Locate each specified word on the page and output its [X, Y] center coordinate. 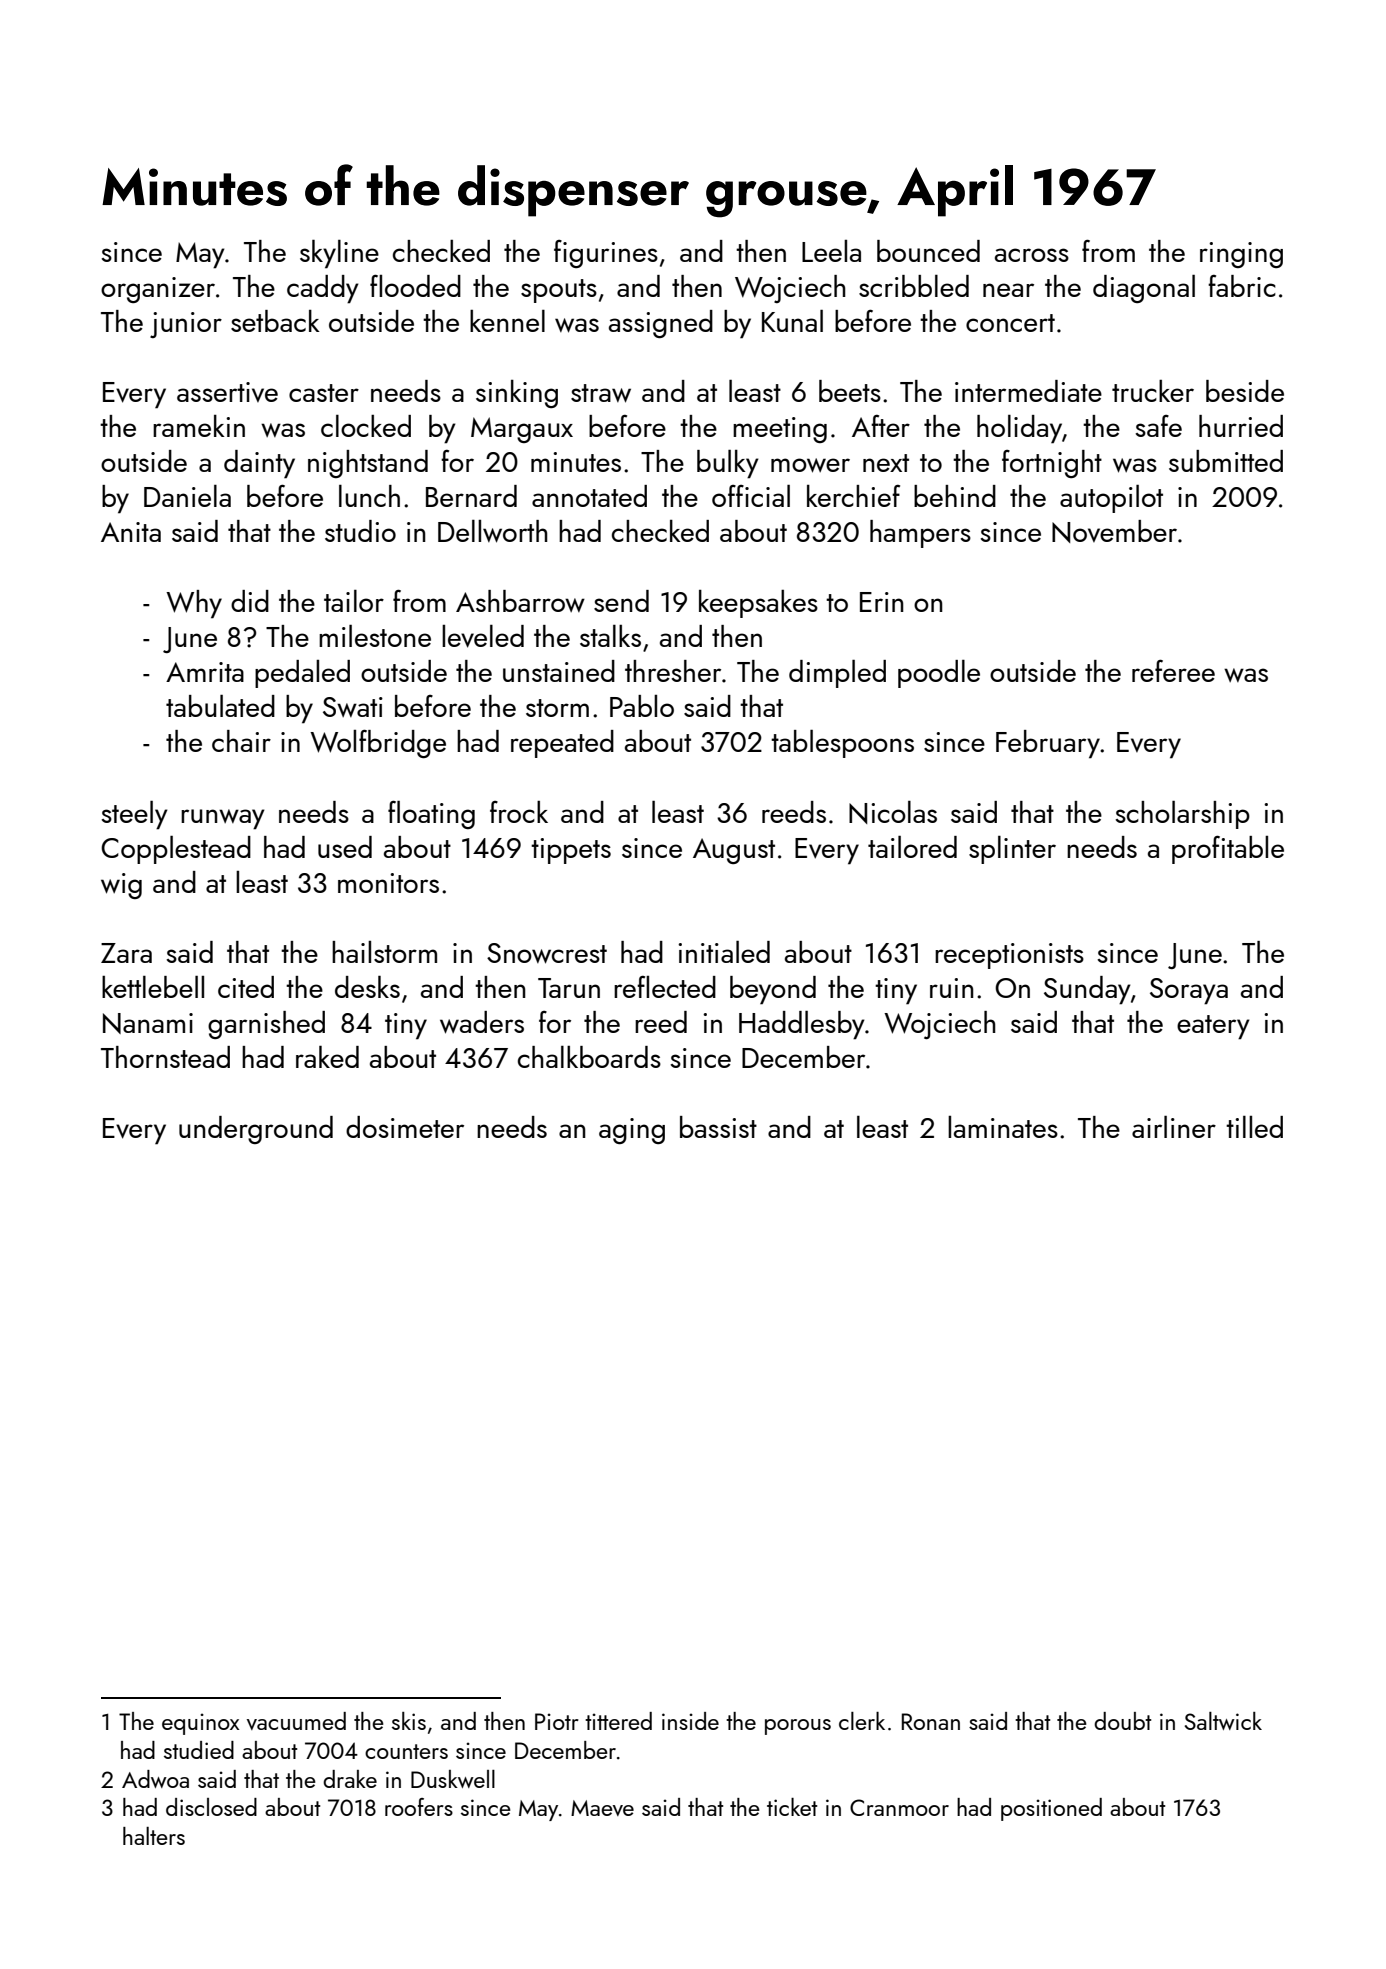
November [1114, 531]
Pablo [642, 706]
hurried [1241, 426]
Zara [126, 953]
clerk [862, 1721]
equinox [200, 1724]
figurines [606, 254]
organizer [158, 290]
